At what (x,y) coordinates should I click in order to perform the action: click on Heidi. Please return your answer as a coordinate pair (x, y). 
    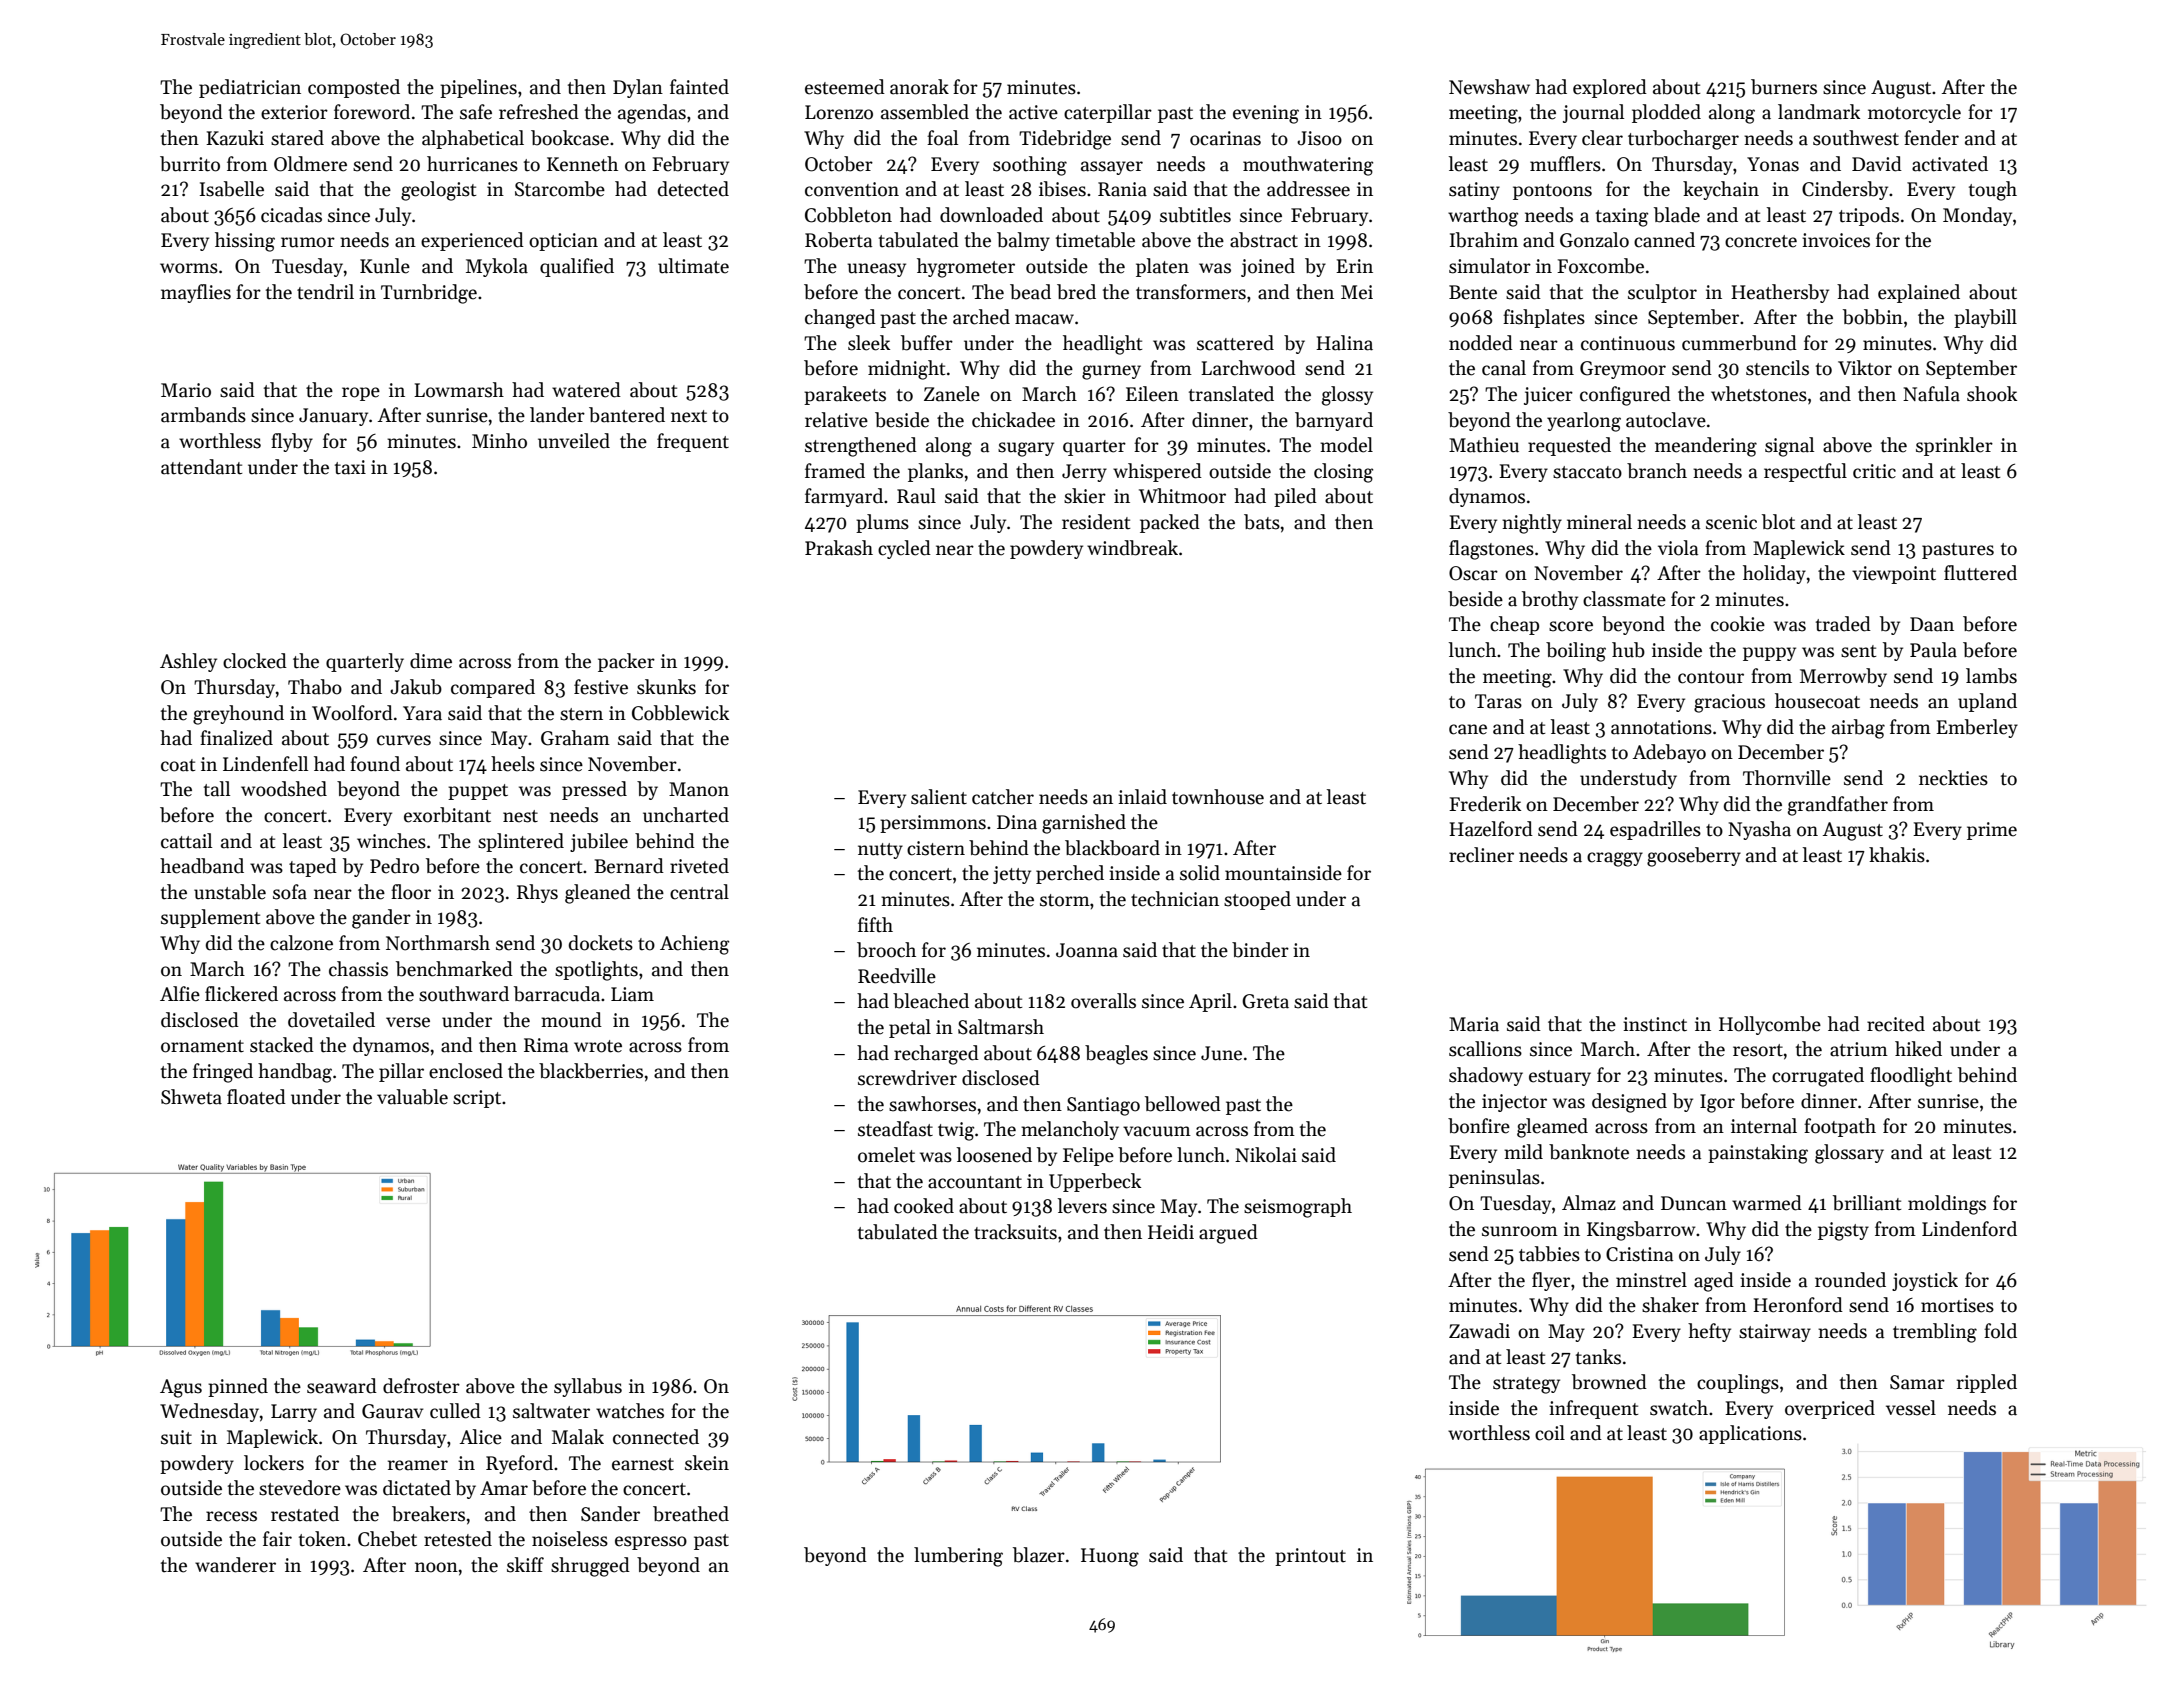
    Looking at the image, I should click on (1171, 1232).
